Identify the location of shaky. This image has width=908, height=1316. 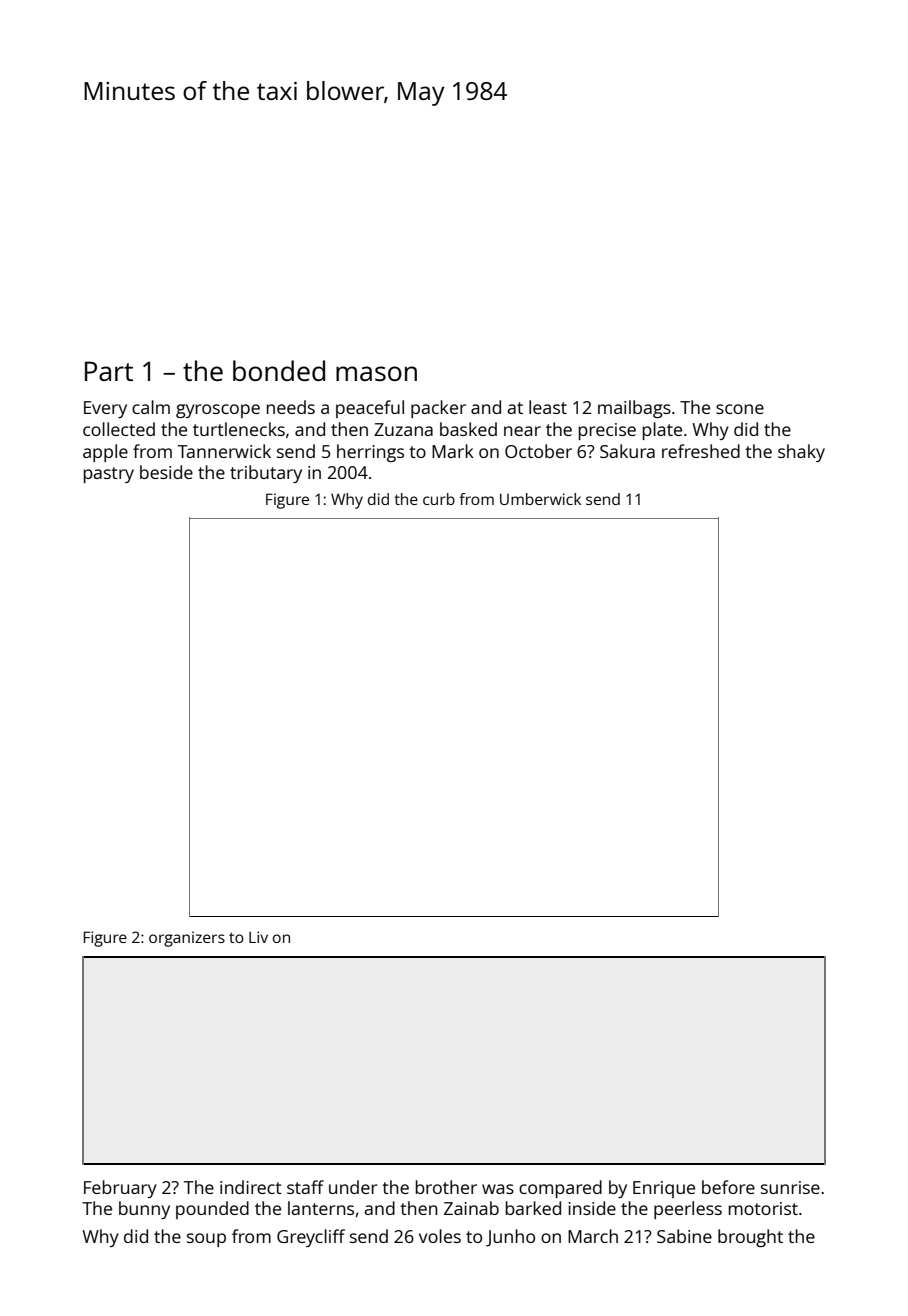
(801, 453).
